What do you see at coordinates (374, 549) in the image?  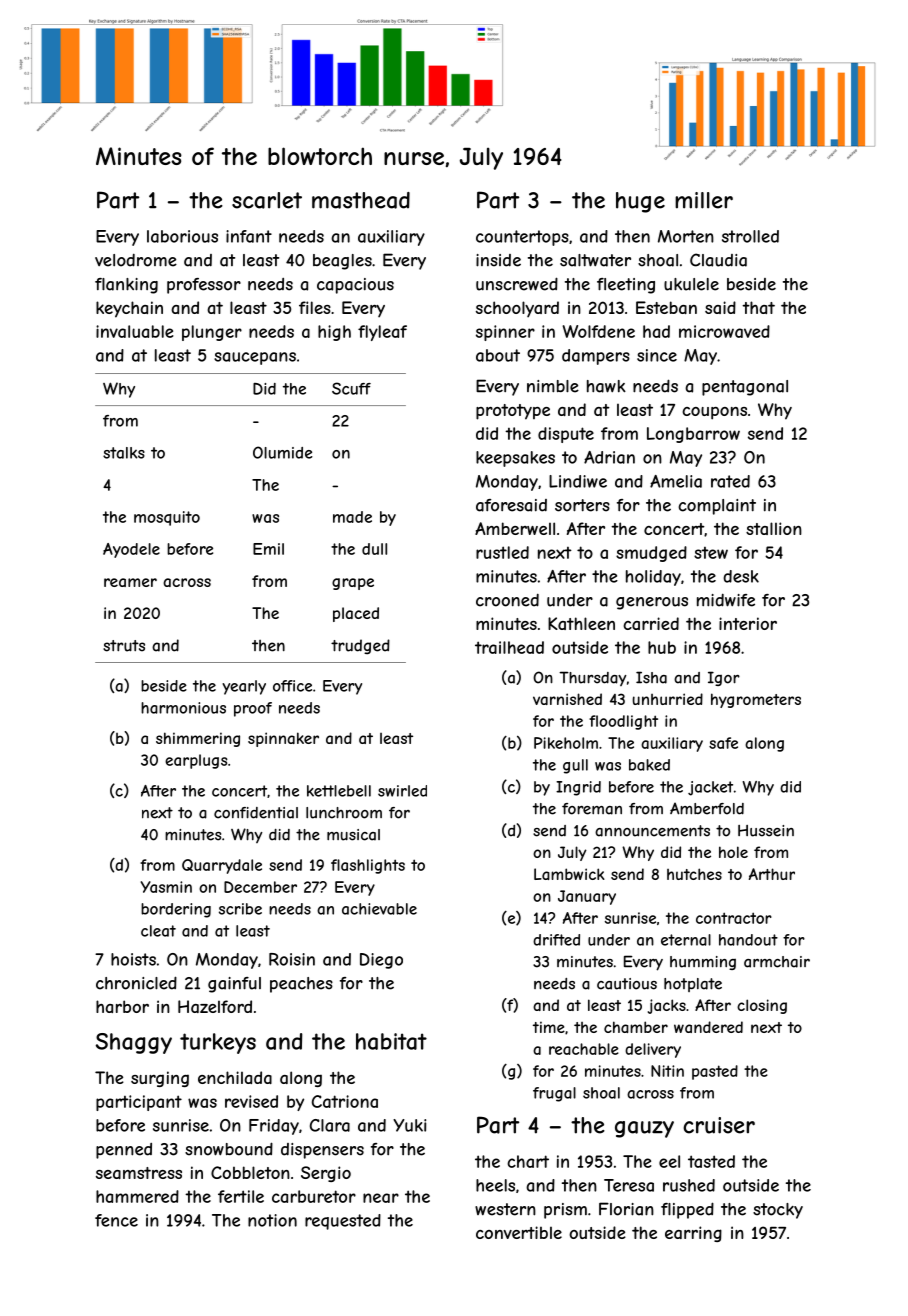 I see `dull` at bounding box center [374, 549].
